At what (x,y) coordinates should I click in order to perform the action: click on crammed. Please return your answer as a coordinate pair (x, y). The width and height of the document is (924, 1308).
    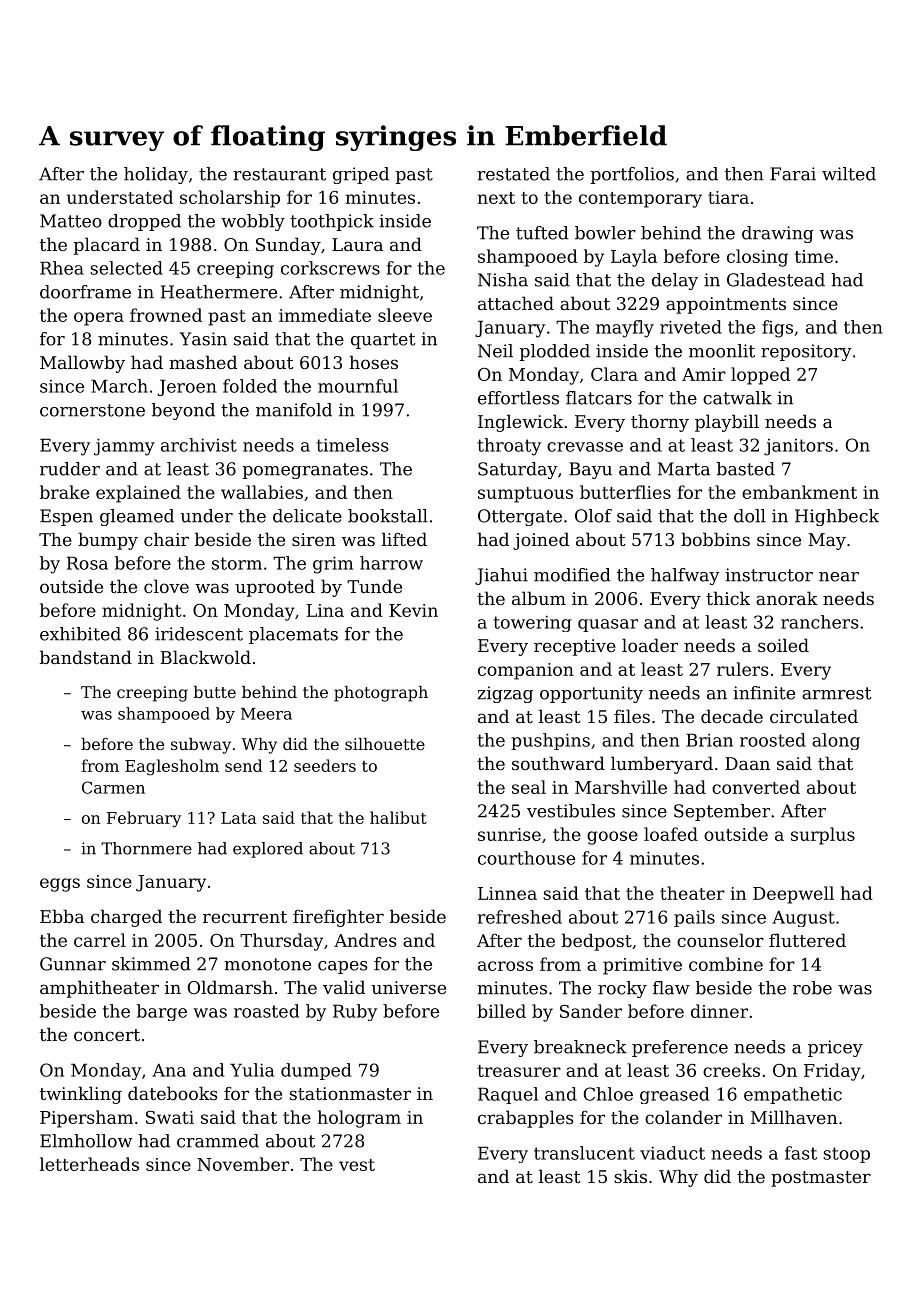
    Looking at the image, I should click on (218, 1141).
